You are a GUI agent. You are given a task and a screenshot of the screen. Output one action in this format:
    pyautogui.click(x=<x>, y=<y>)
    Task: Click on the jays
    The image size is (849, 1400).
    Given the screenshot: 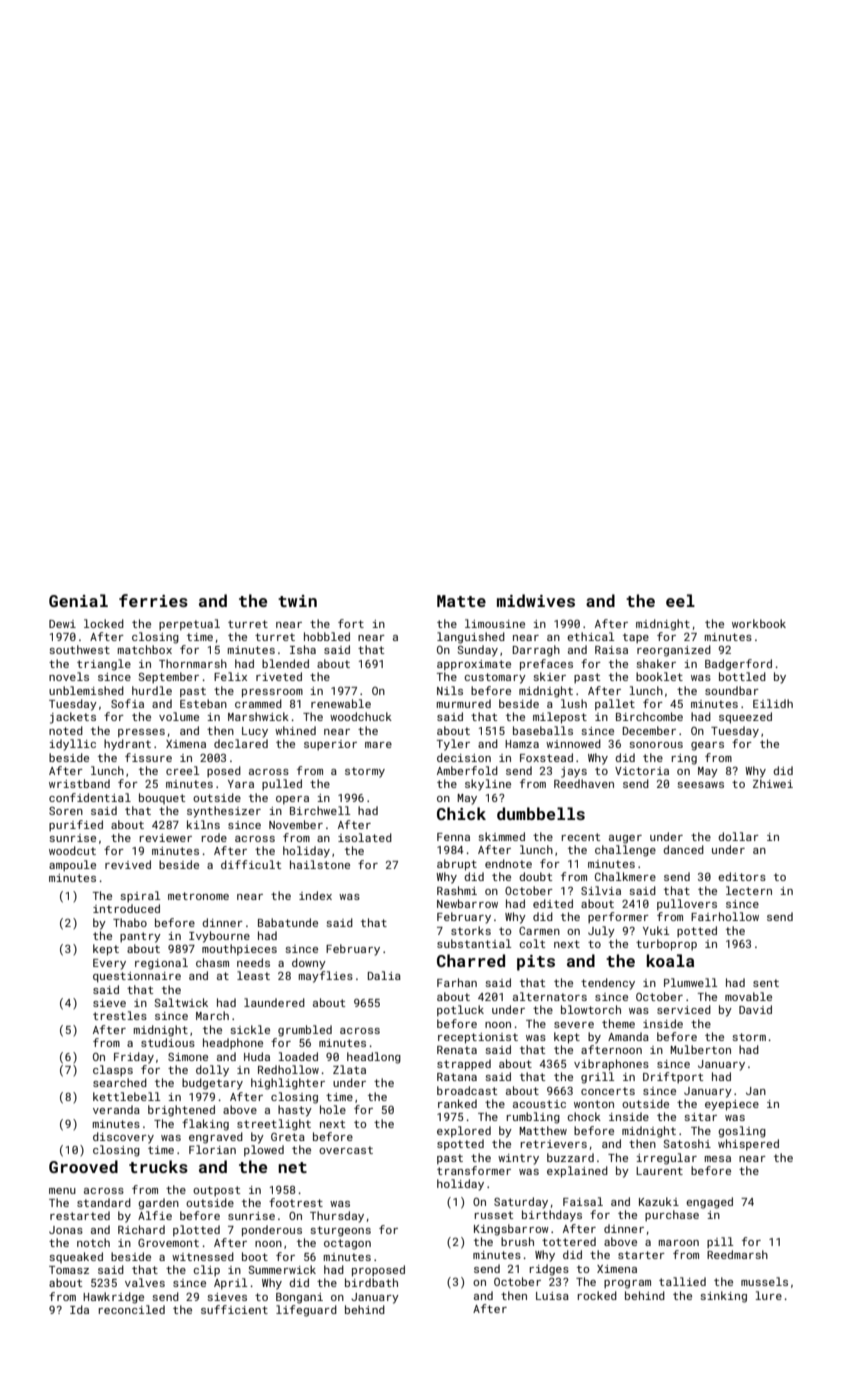 What is the action you would take?
    pyautogui.click(x=574, y=772)
